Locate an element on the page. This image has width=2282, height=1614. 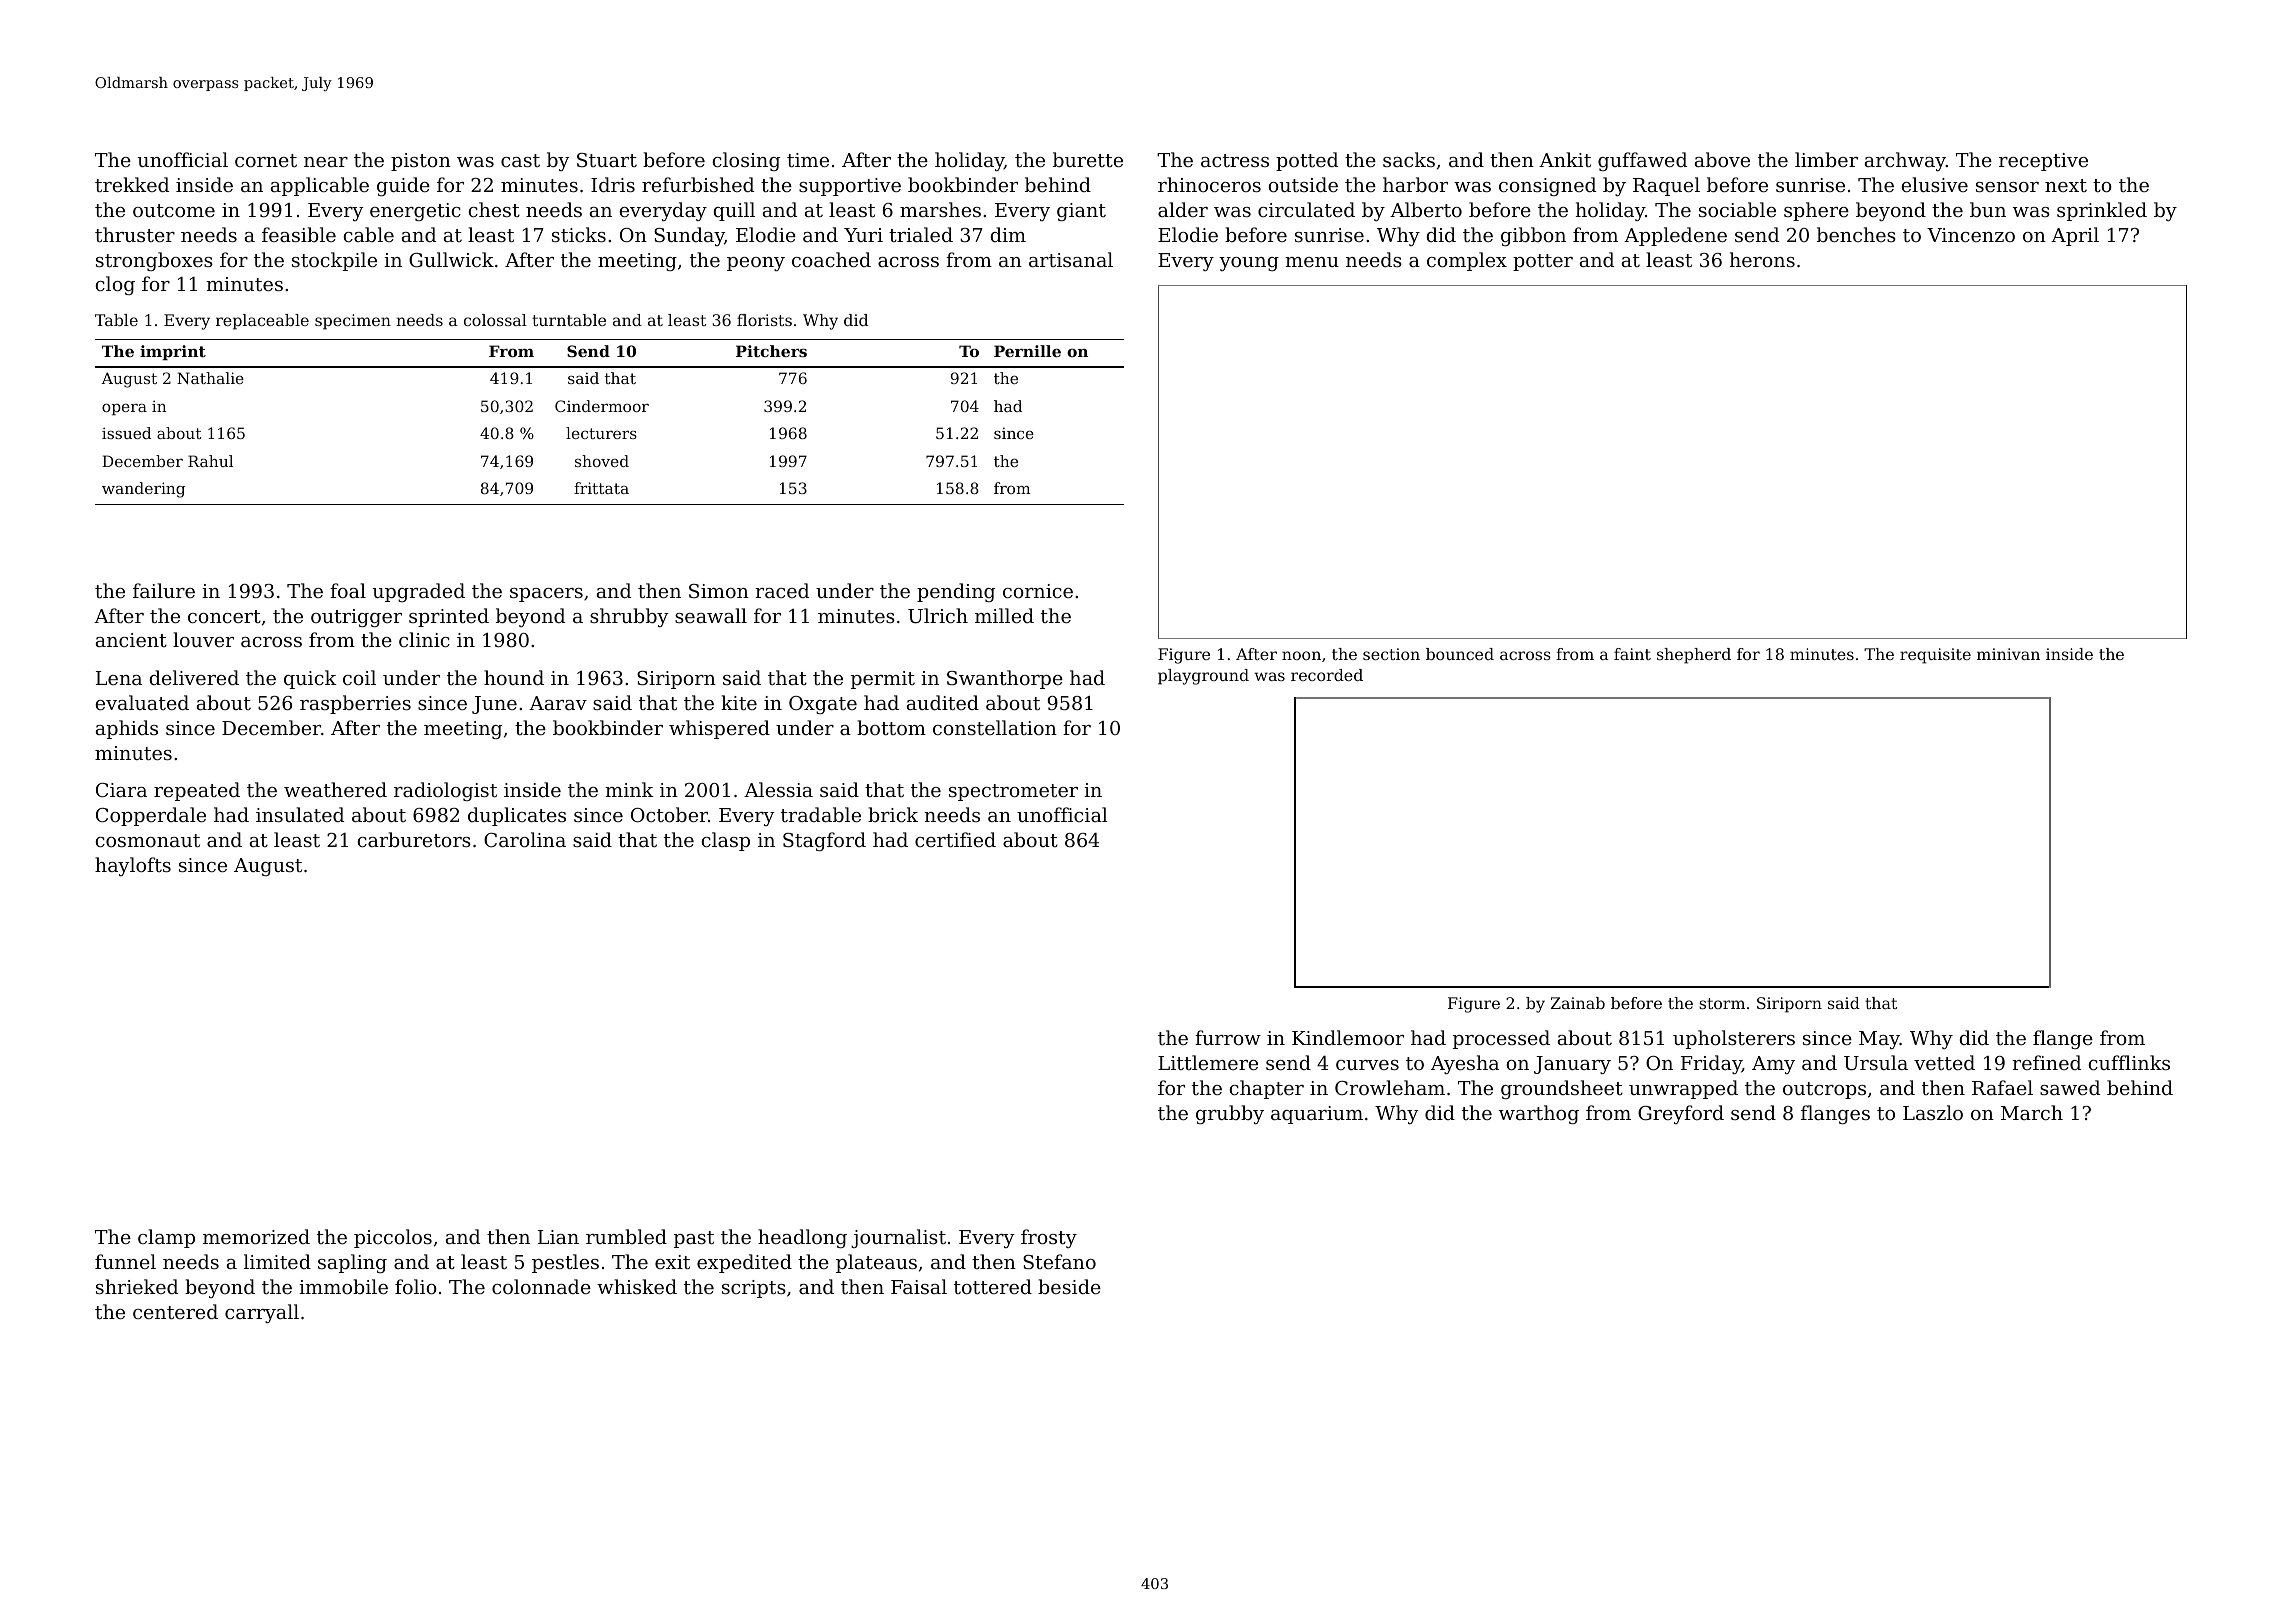
centered is located at coordinates (175, 1311).
